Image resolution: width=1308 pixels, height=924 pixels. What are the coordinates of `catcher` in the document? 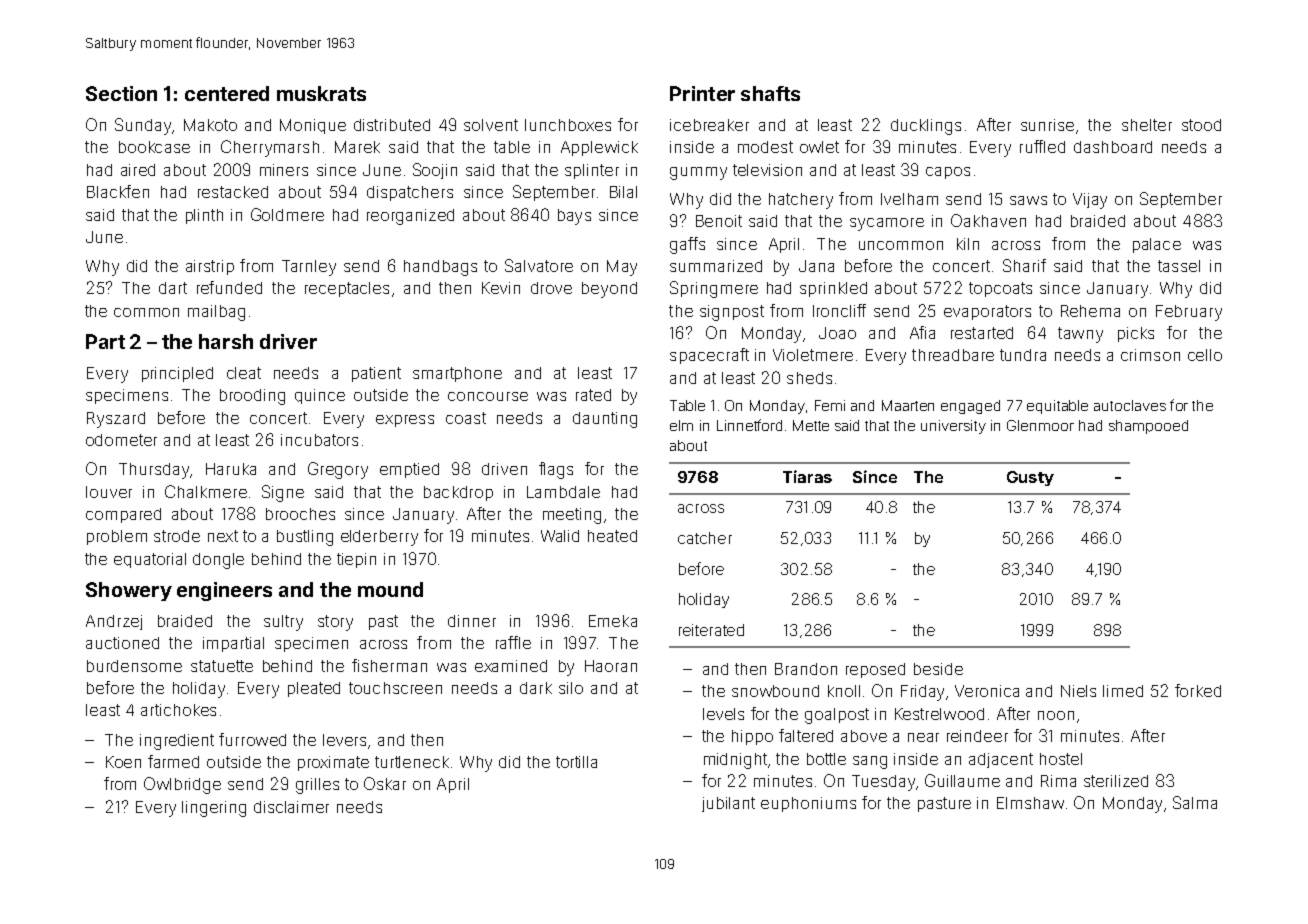 It's located at (705, 538).
